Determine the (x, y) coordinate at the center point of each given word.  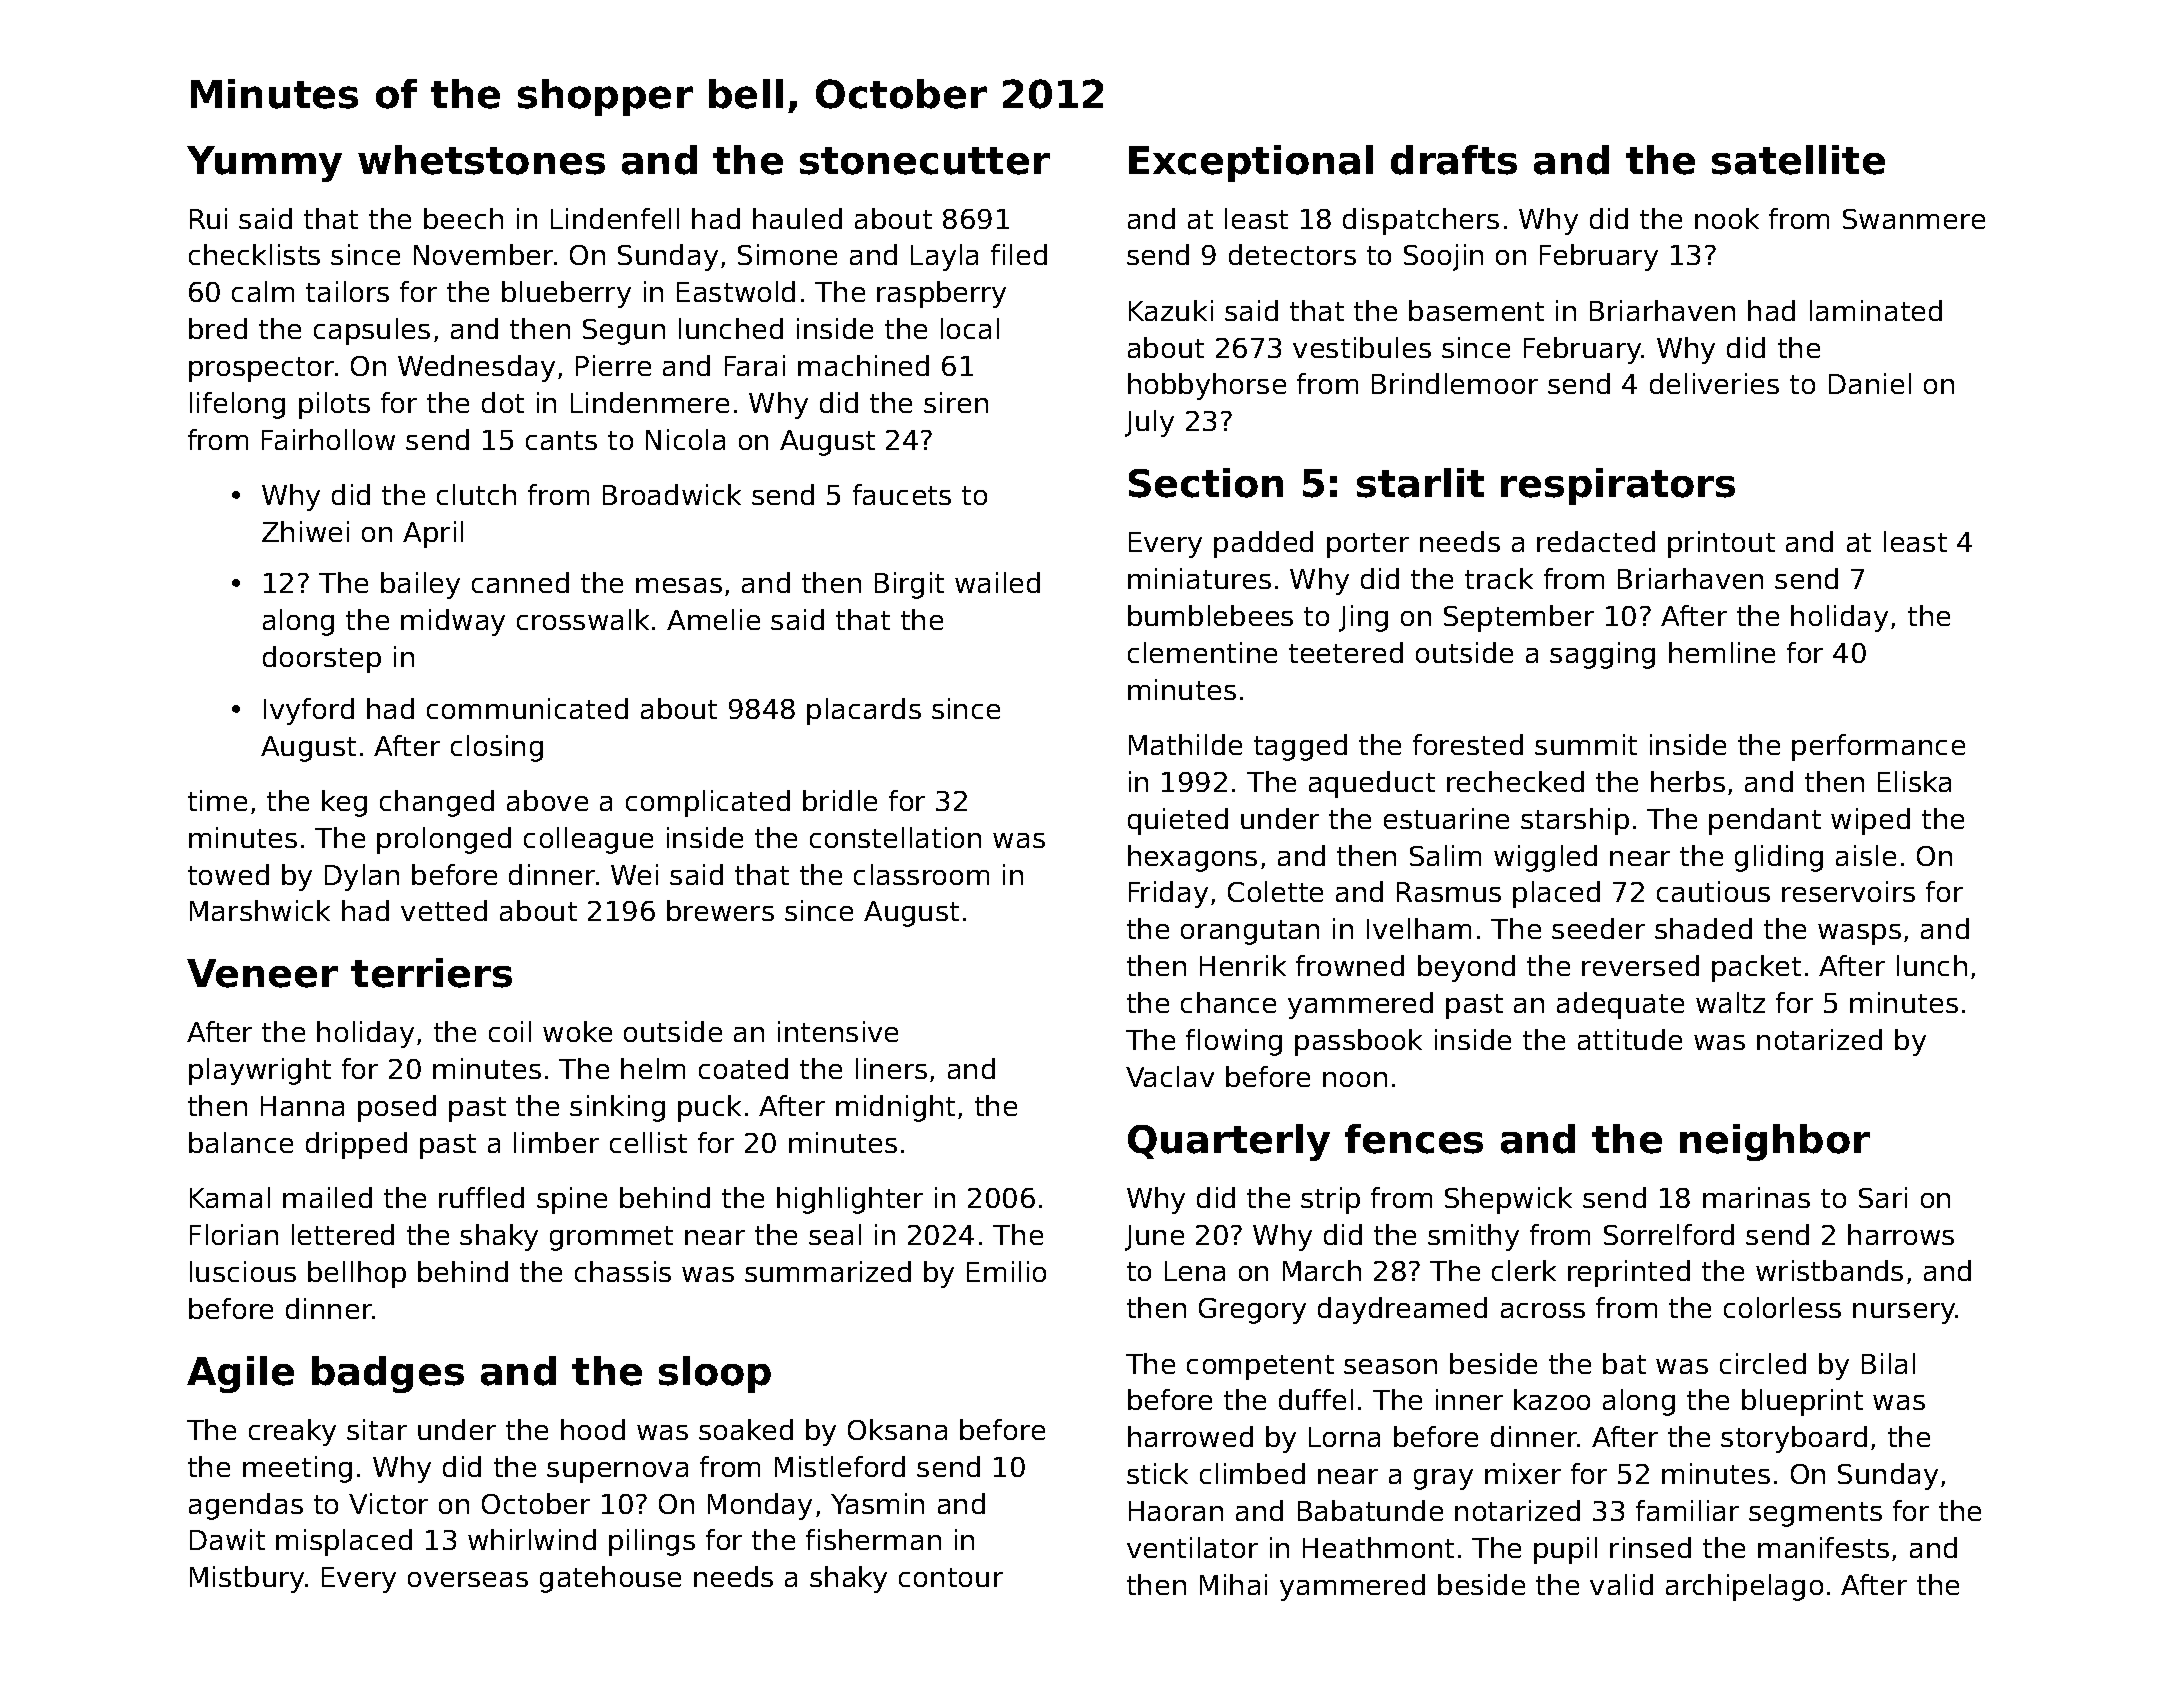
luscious (243, 1271)
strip (1330, 1200)
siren (956, 402)
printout (1721, 544)
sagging (1602, 655)
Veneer (262, 973)
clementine (1202, 652)
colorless (1782, 1307)
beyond (1466, 968)
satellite (1798, 160)
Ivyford (309, 711)
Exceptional (1251, 163)
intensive (838, 1031)
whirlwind (532, 1539)
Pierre (613, 365)
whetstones (481, 160)
